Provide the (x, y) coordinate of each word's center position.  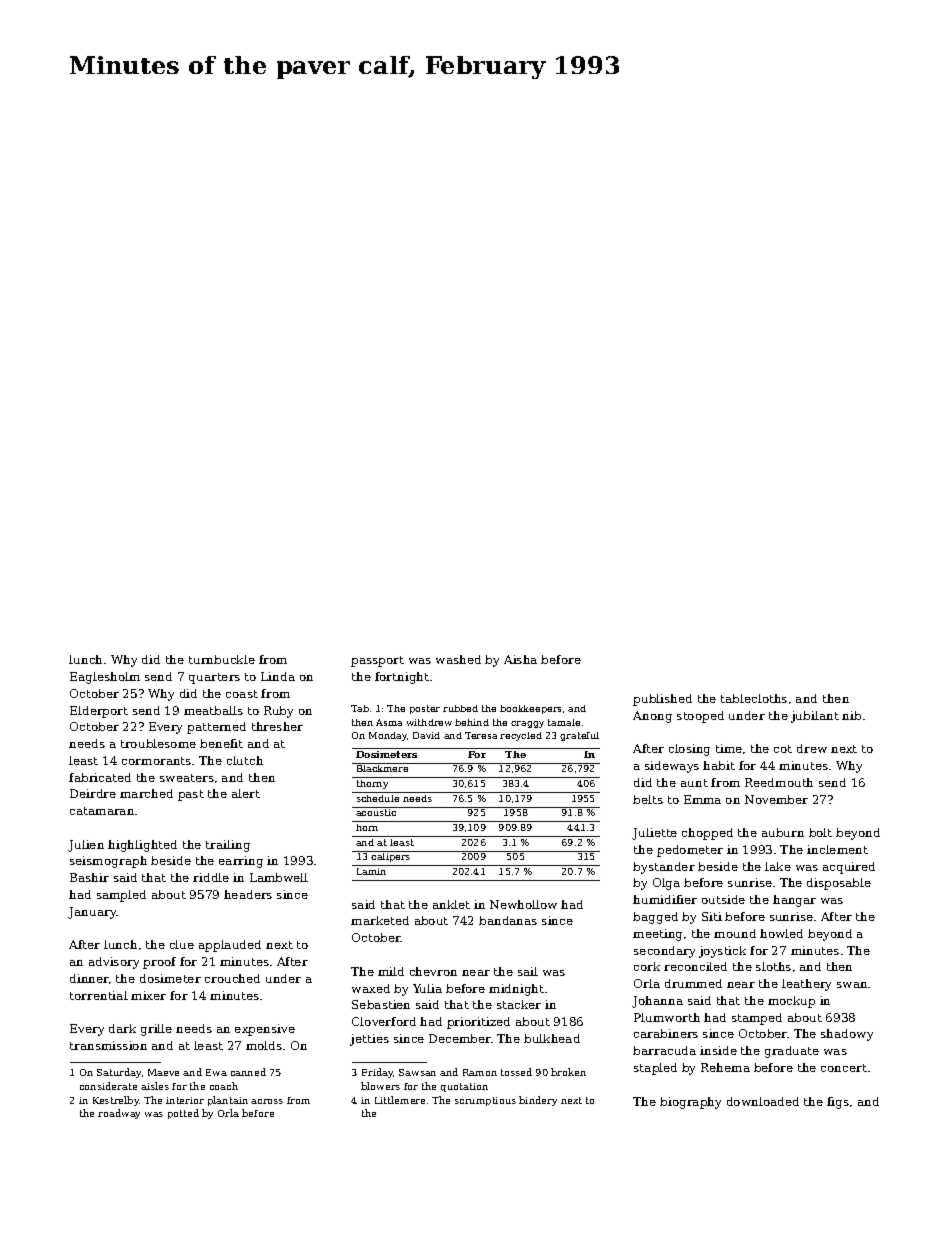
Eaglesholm (105, 678)
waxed (371, 988)
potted (183, 1114)
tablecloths (754, 698)
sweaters (187, 778)
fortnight (402, 678)
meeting (657, 935)
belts (648, 799)
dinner (89, 978)
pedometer (690, 851)
